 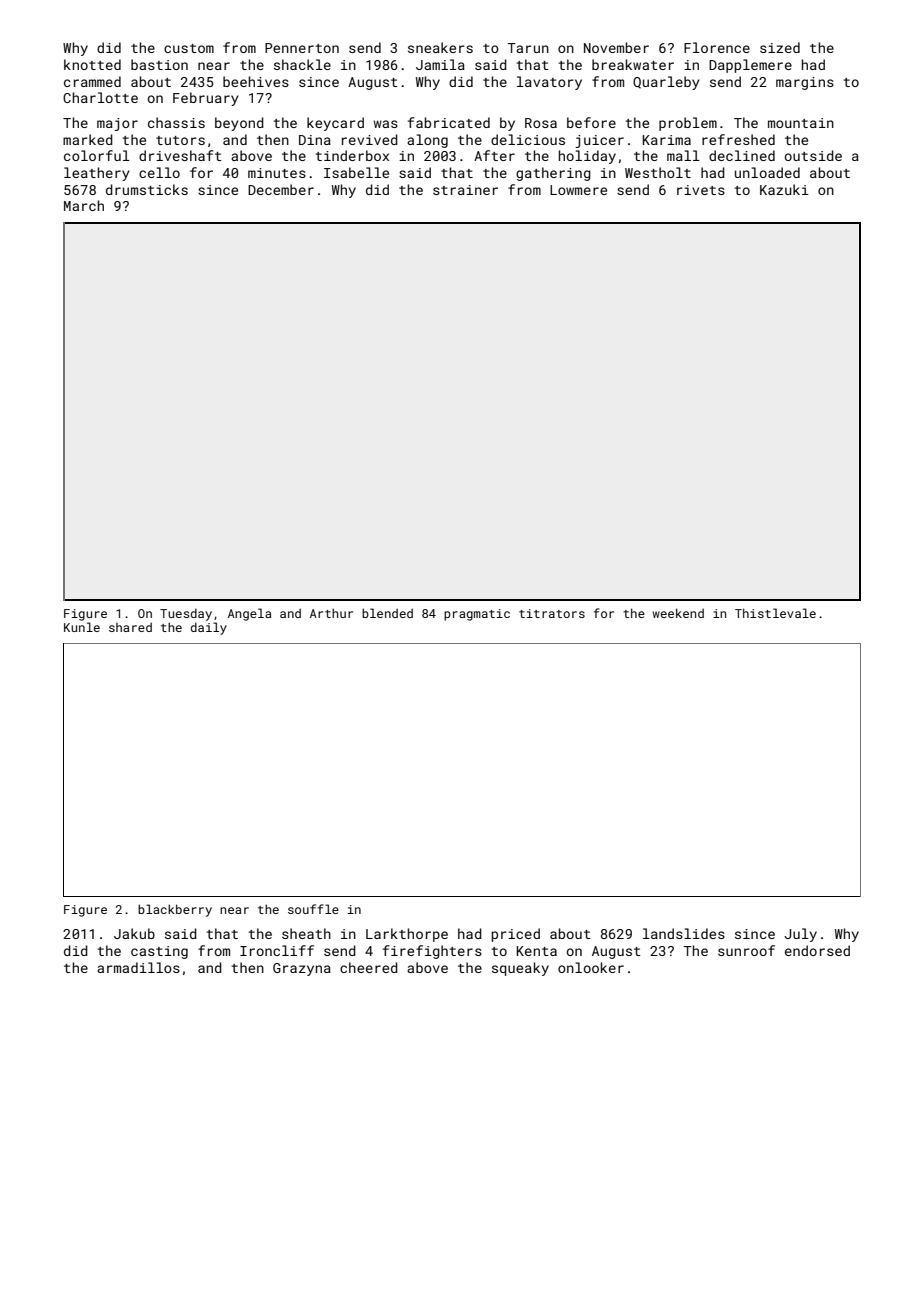 What do you see at coordinates (175, 910) in the screenshot?
I see `blackberry` at bounding box center [175, 910].
